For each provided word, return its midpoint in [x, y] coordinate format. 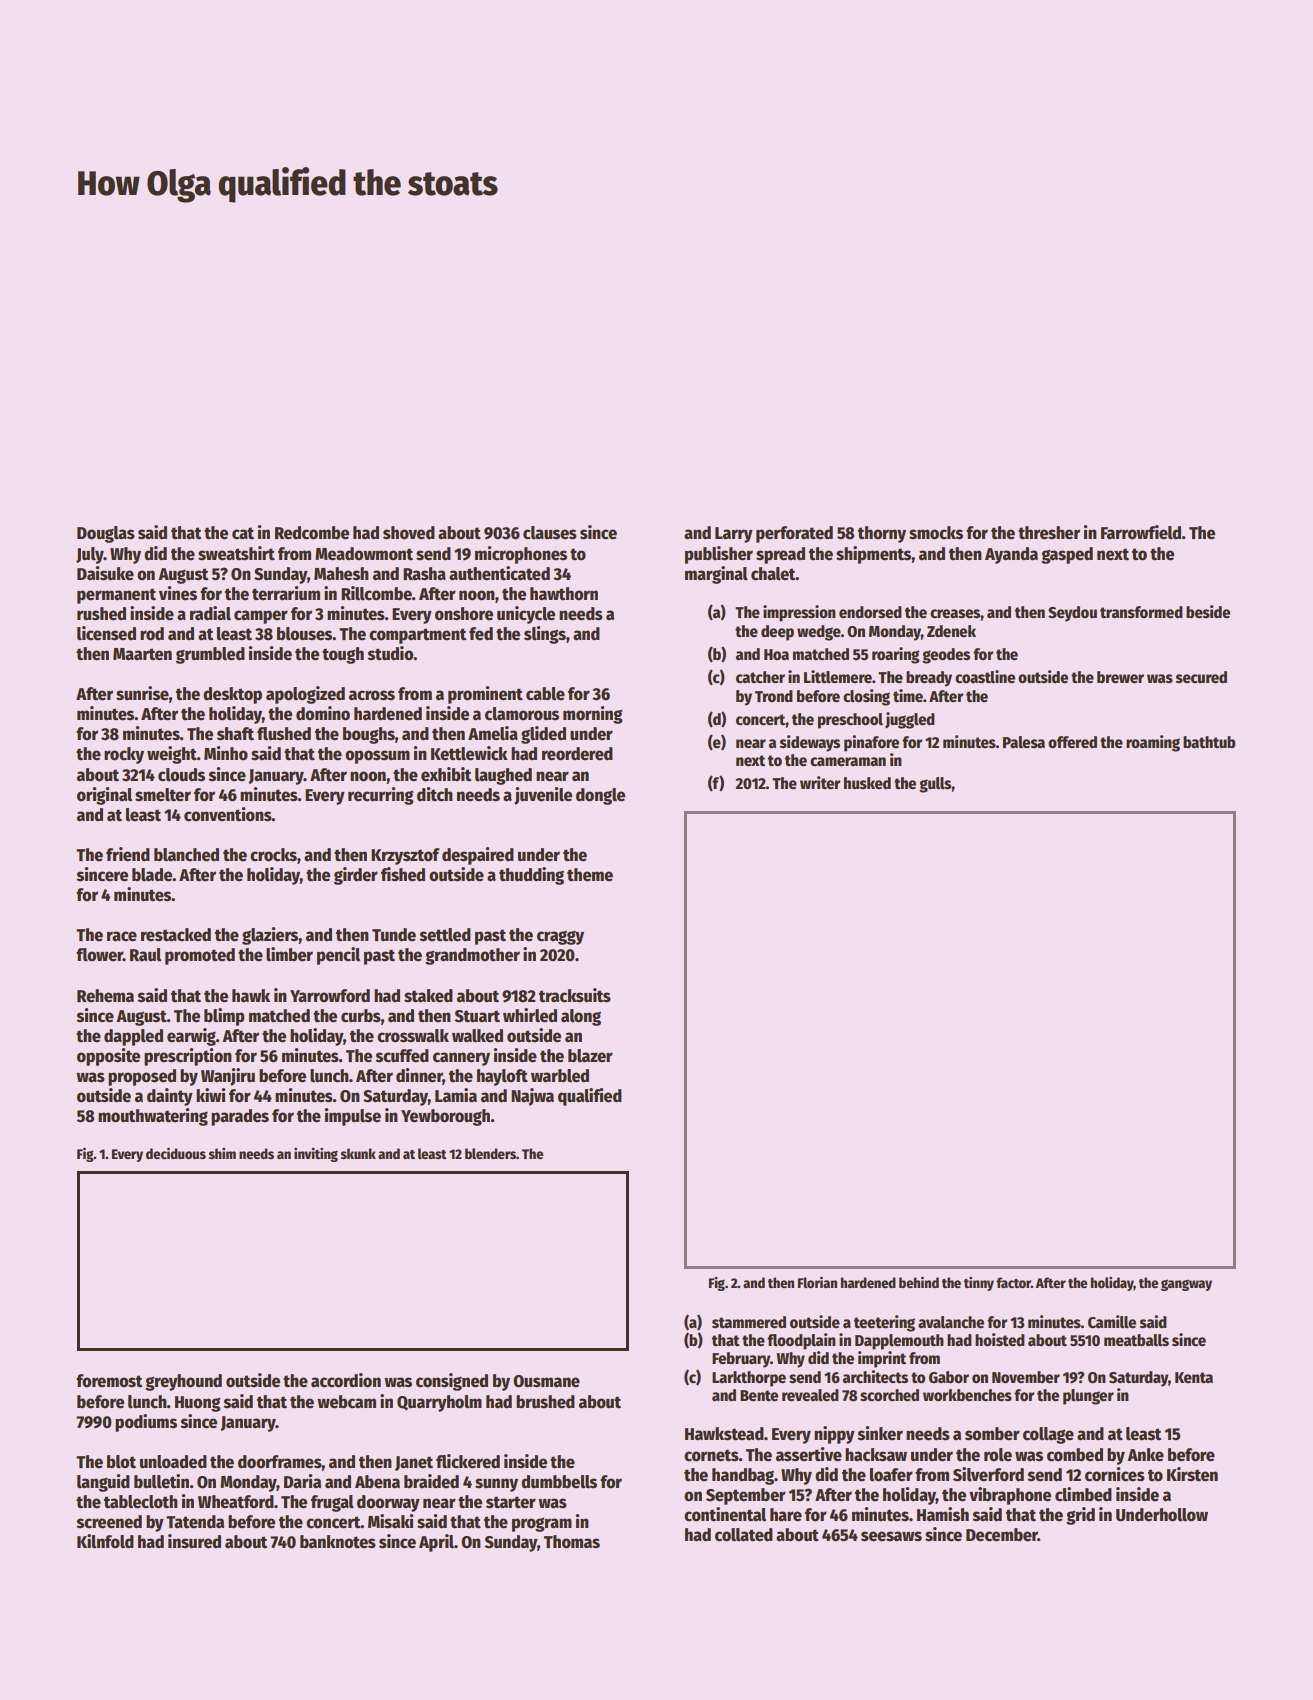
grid [1080, 1516]
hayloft [502, 1077]
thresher [1049, 533]
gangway [1186, 1285]
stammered [749, 1322]
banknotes [338, 1542]
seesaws [891, 1536]
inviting [316, 1155]
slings [545, 635]
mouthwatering [153, 1117]
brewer [1120, 677]
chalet [773, 574]
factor [1013, 1282]
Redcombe [312, 533]
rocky [124, 755]
